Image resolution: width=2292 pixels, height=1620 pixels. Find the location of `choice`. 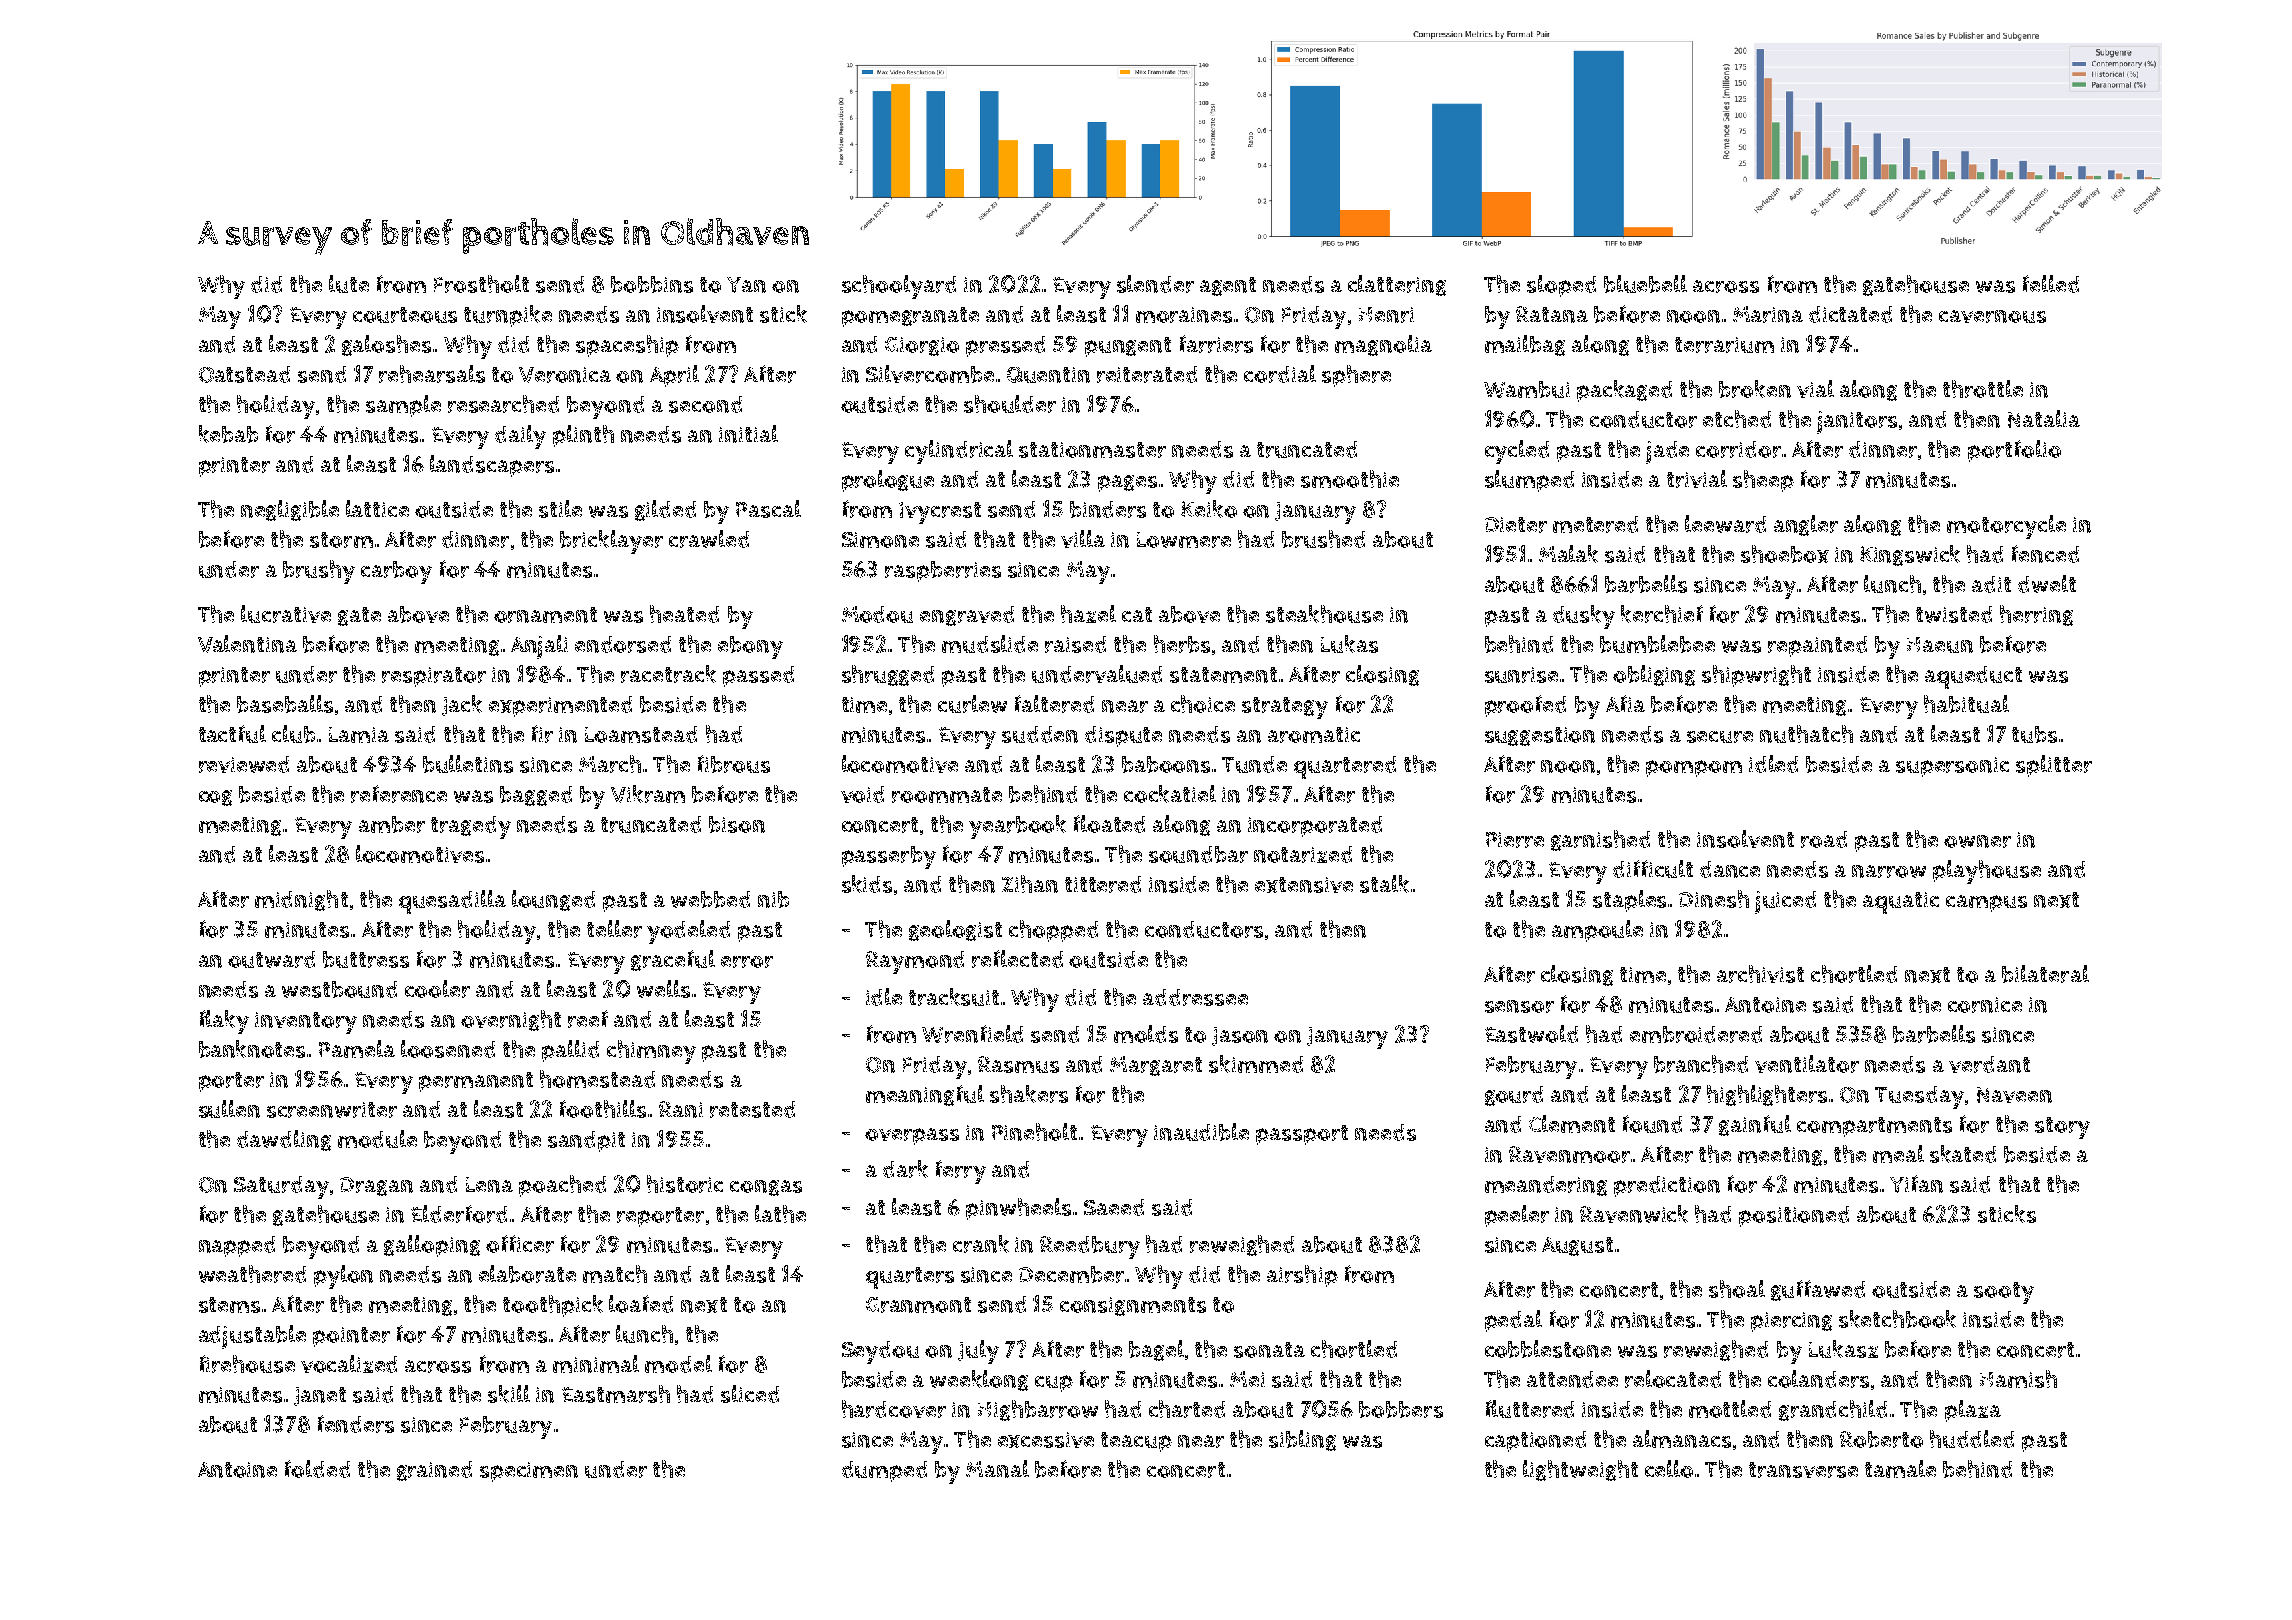

choice is located at coordinates (1203, 704).
